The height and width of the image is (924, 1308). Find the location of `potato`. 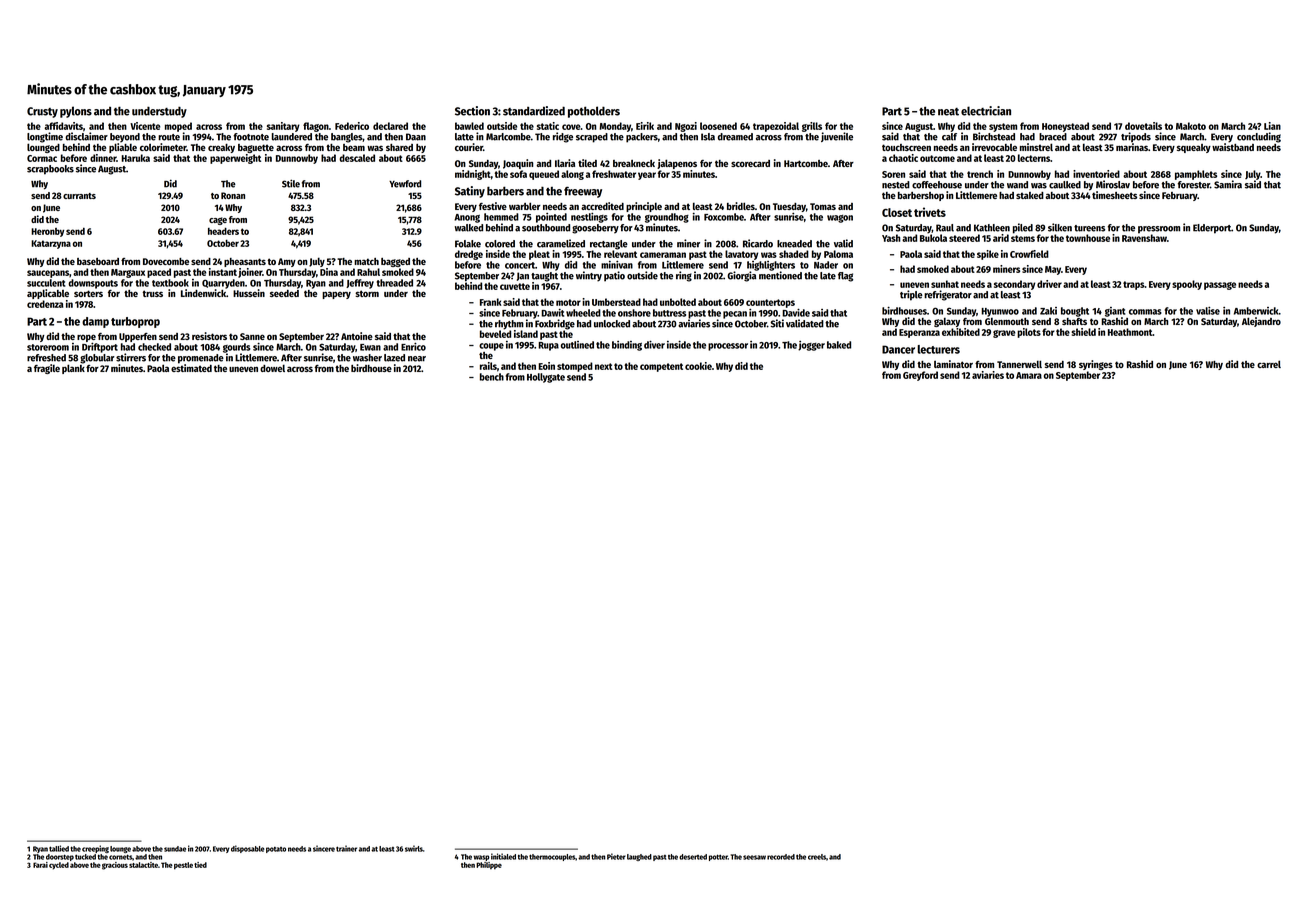

potato is located at coordinates (276, 850).
